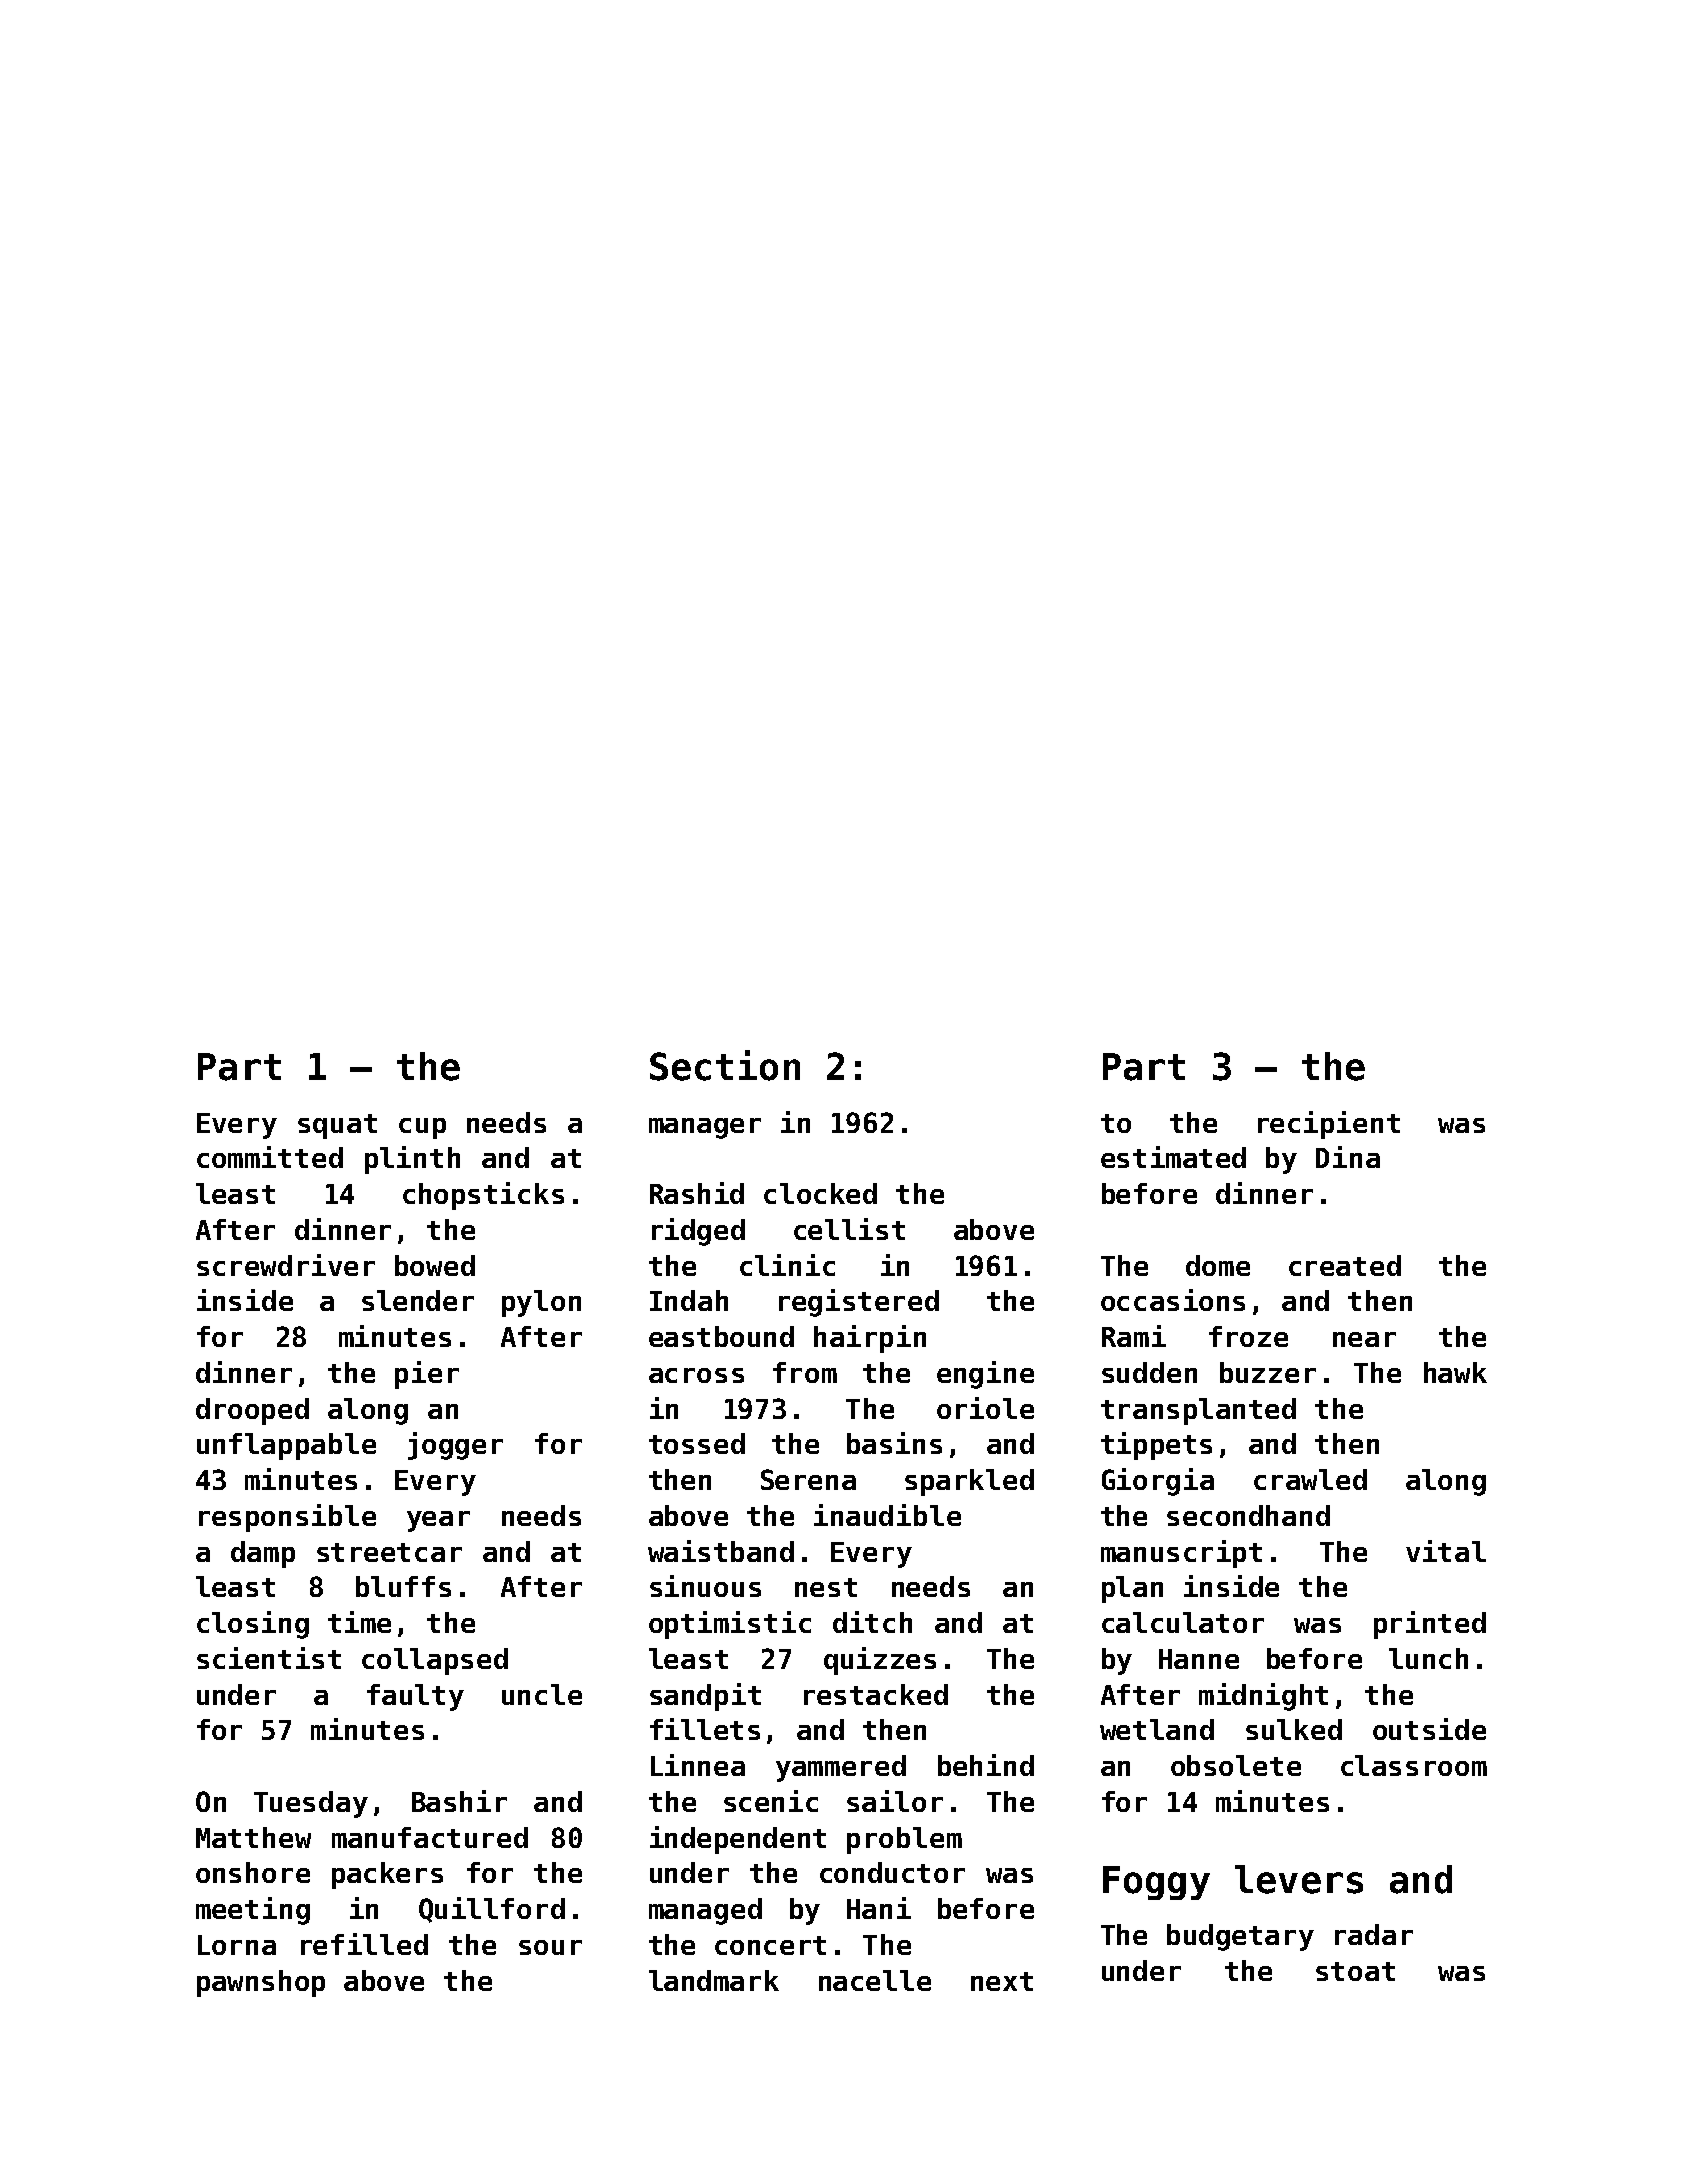 The image size is (1683, 2178). I want to click on ditch, so click(872, 1622).
